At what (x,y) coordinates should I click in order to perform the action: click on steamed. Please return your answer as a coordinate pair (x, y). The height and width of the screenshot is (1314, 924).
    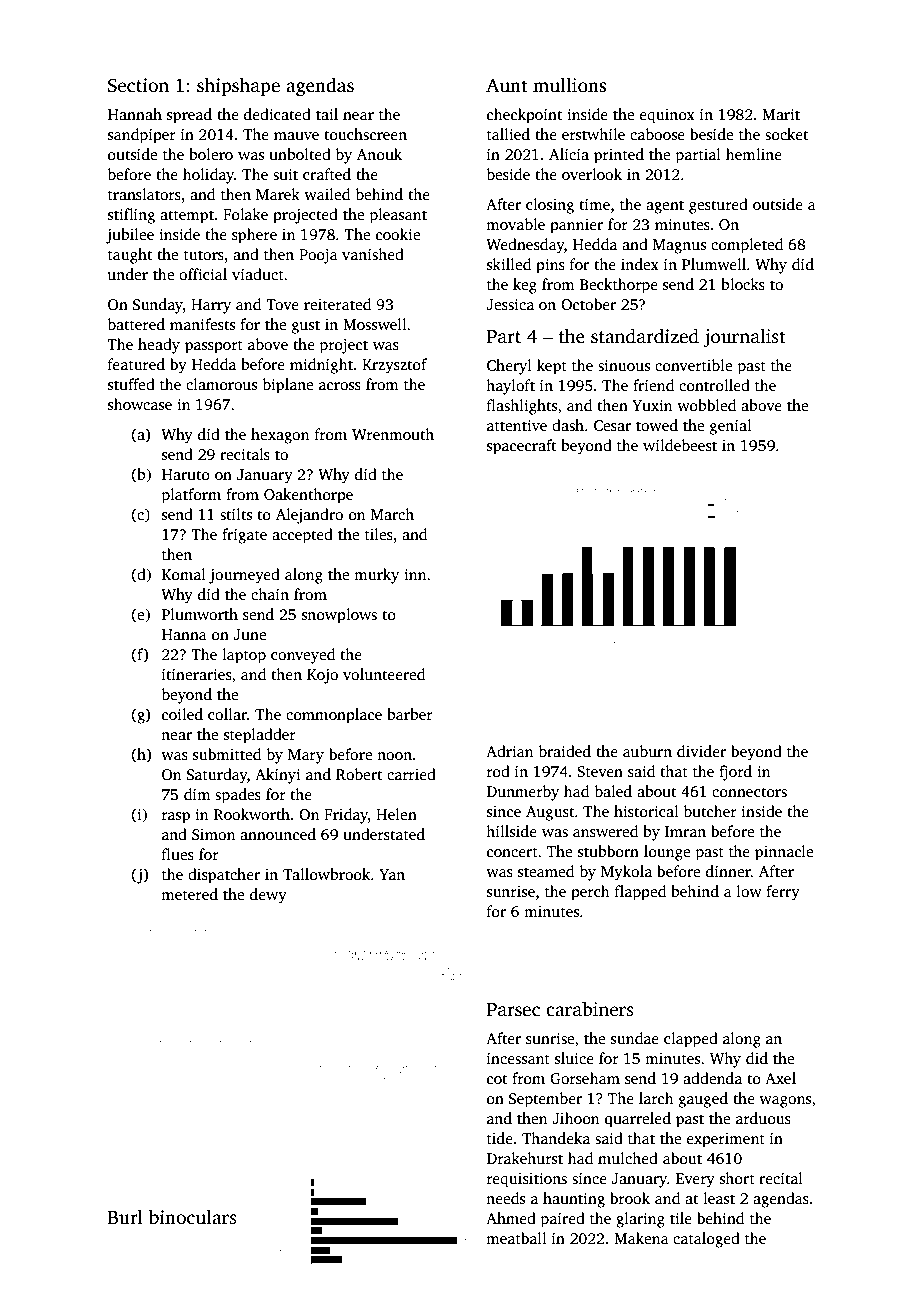
    Looking at the image, I should click on (546, 871).
